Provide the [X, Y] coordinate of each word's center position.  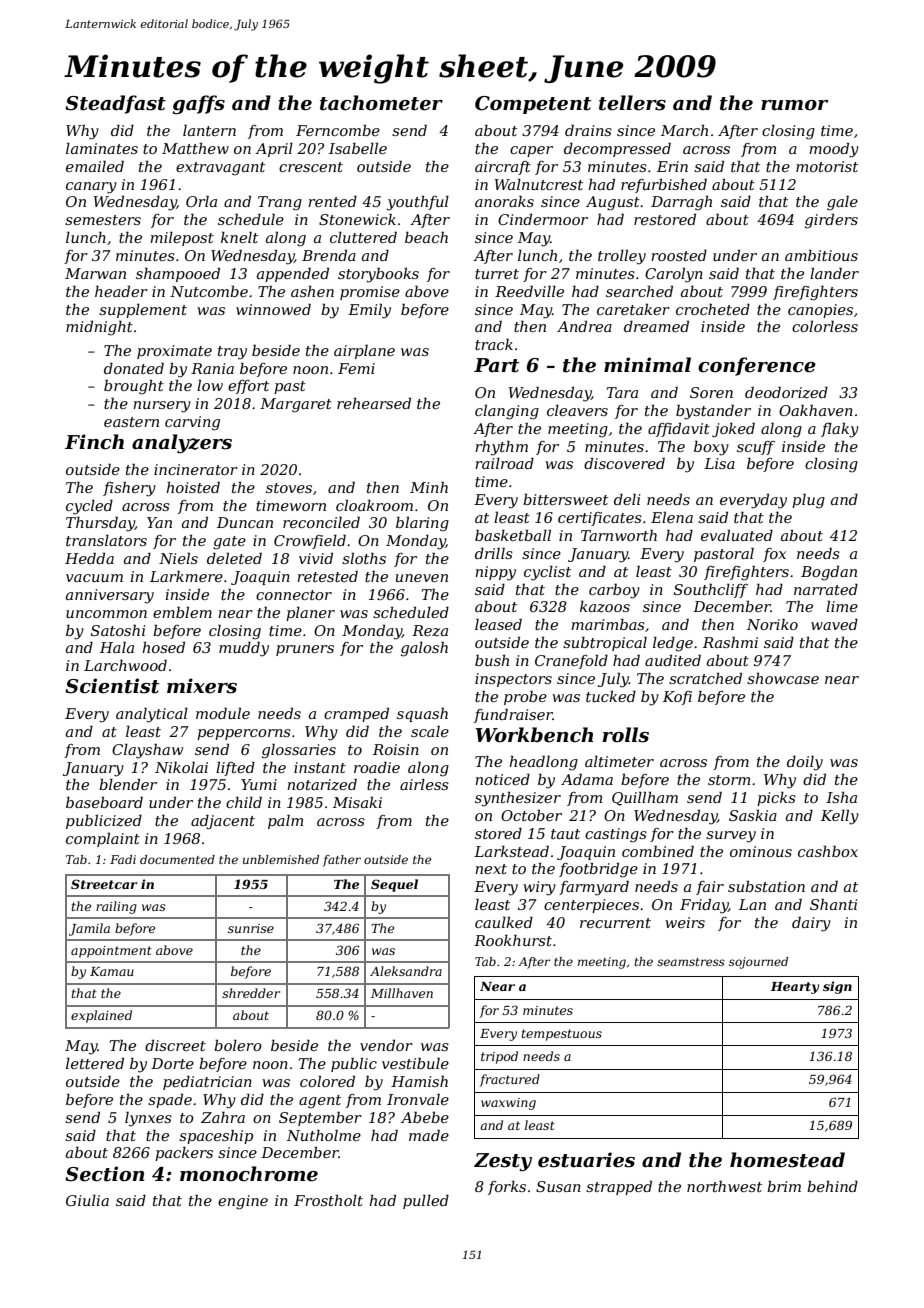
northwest [724, 1186]
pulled [426, 1201]
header [121, 291]
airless [424, 784]
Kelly [840, 817]
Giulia [87, 1200]
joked [733, 430]
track [494, 344]
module [223, 713]
